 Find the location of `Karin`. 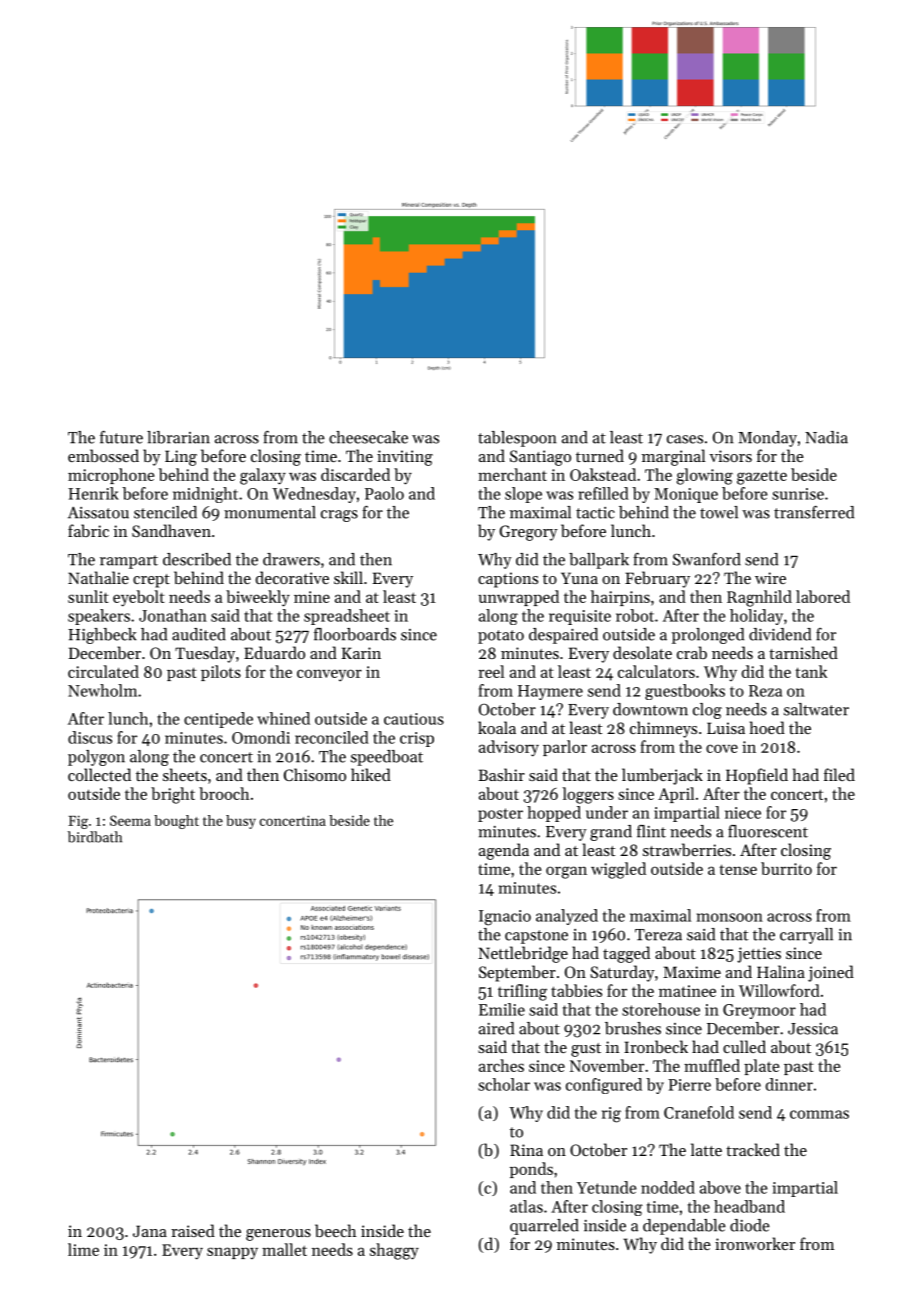

Karin is located at coordinates (361, 653).
